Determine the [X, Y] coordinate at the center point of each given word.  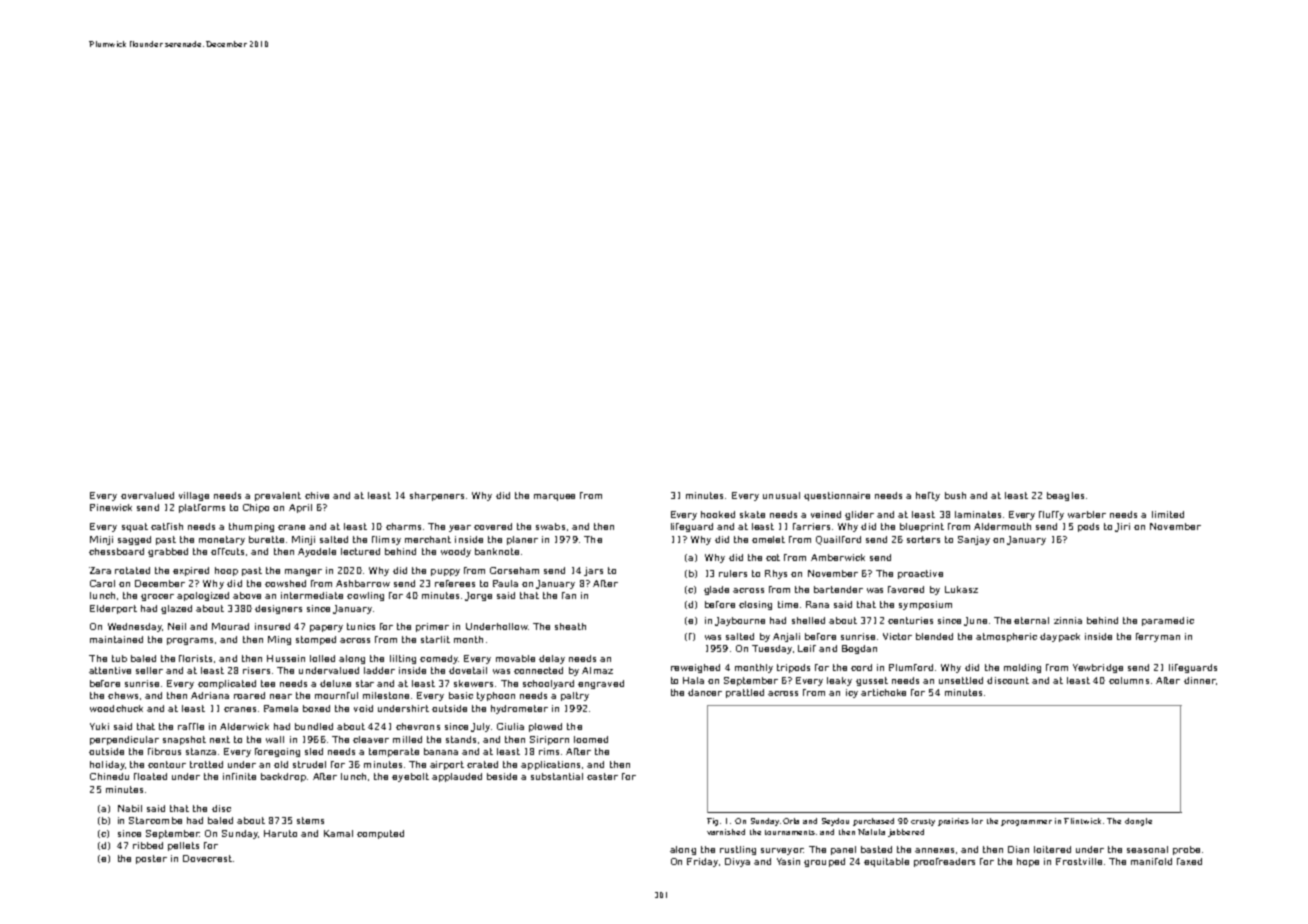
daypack [1060, 637]
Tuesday [772, 649]
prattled [745, 693]
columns [1129, 680]
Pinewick [111, 507]
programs [190, 641]
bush [955, 495]
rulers [733, 573]
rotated [132, 570]
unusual [781, 495]
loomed [591, 739]
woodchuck [116, 708]
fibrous [164, 751]
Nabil [130, 808]
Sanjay [974, 540]
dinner [1199, 680]
